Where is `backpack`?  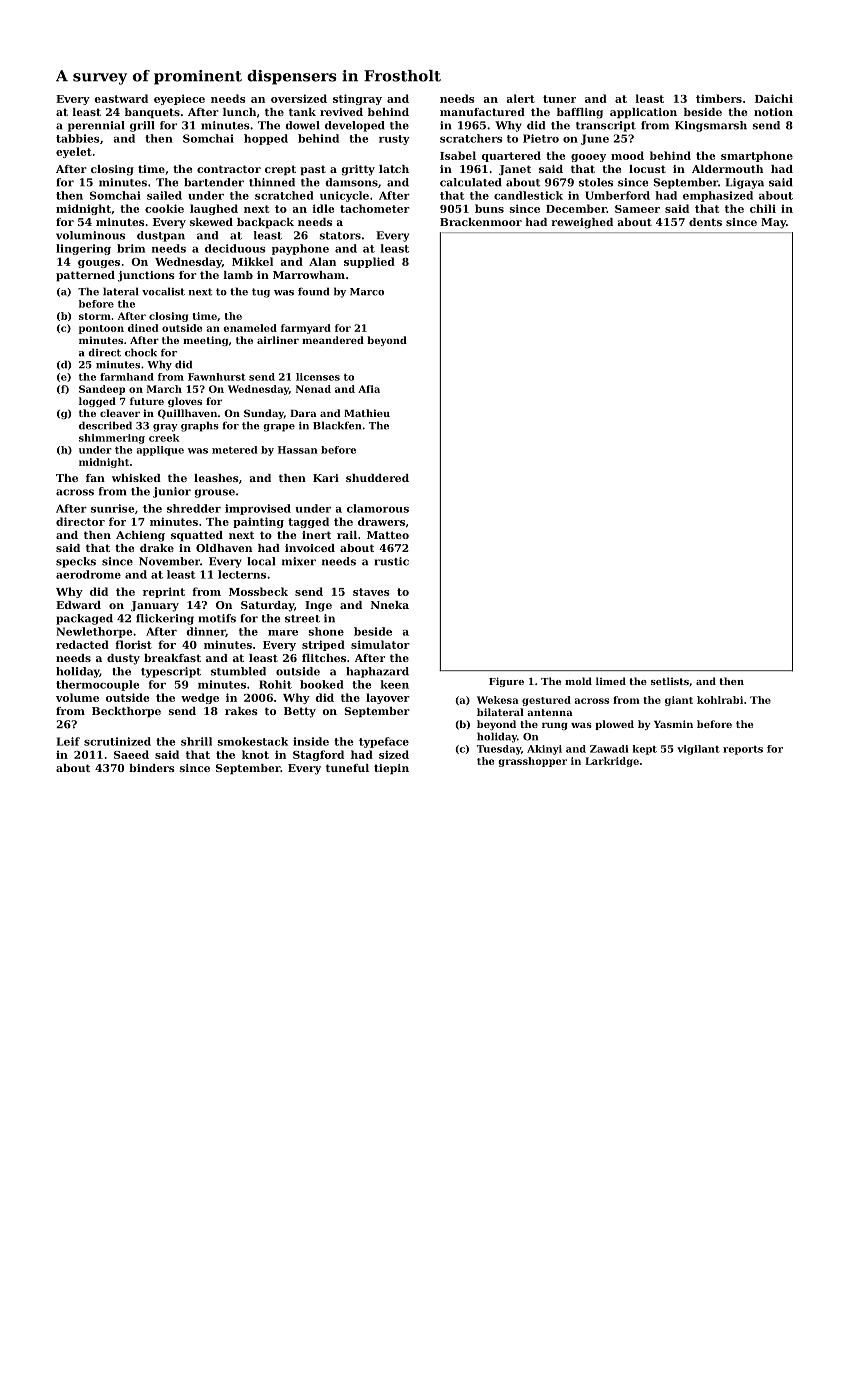
backpack is located at coordinates (265, 223).
